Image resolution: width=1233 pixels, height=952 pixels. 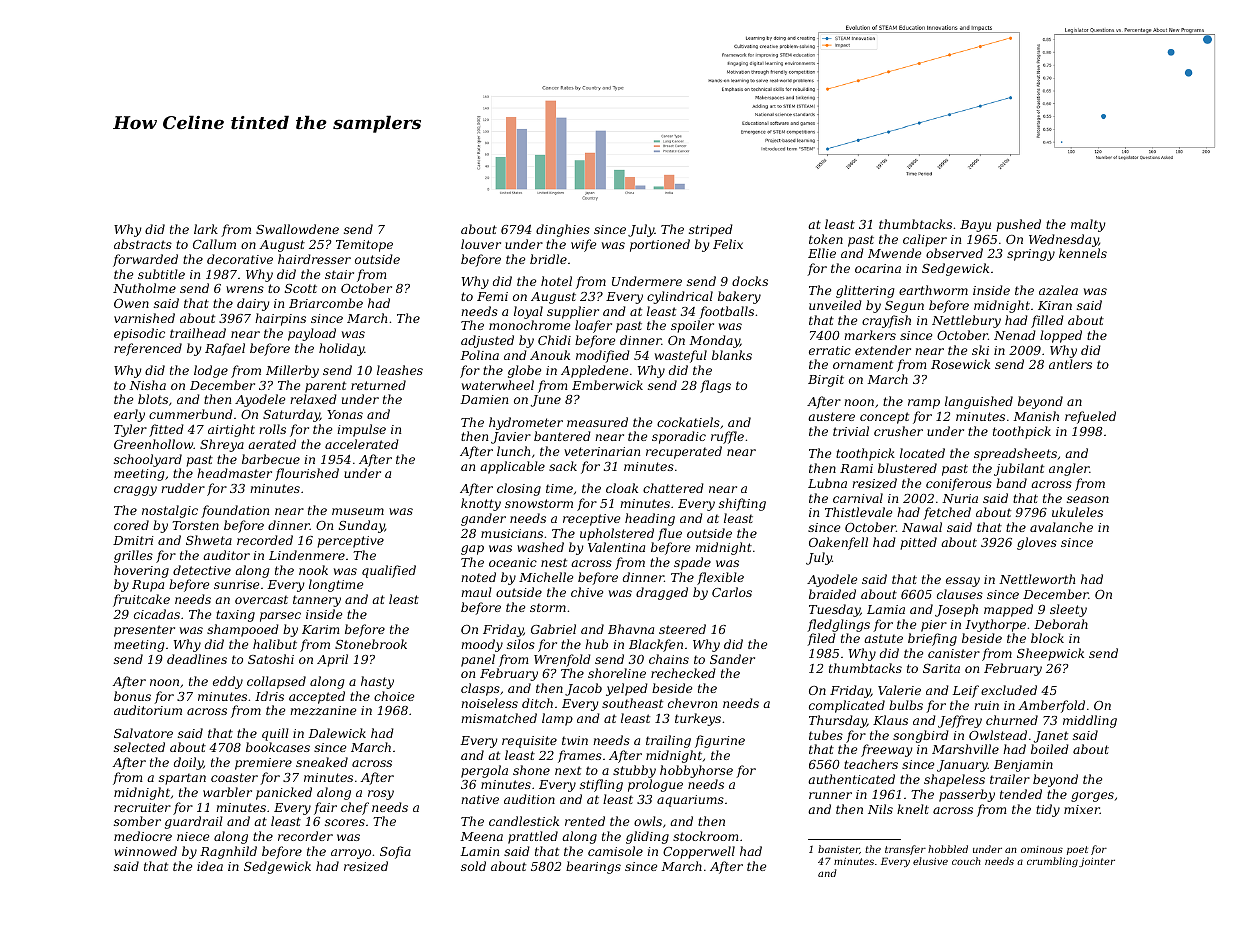 I want to click on nest, so click(x=554, y=562).
